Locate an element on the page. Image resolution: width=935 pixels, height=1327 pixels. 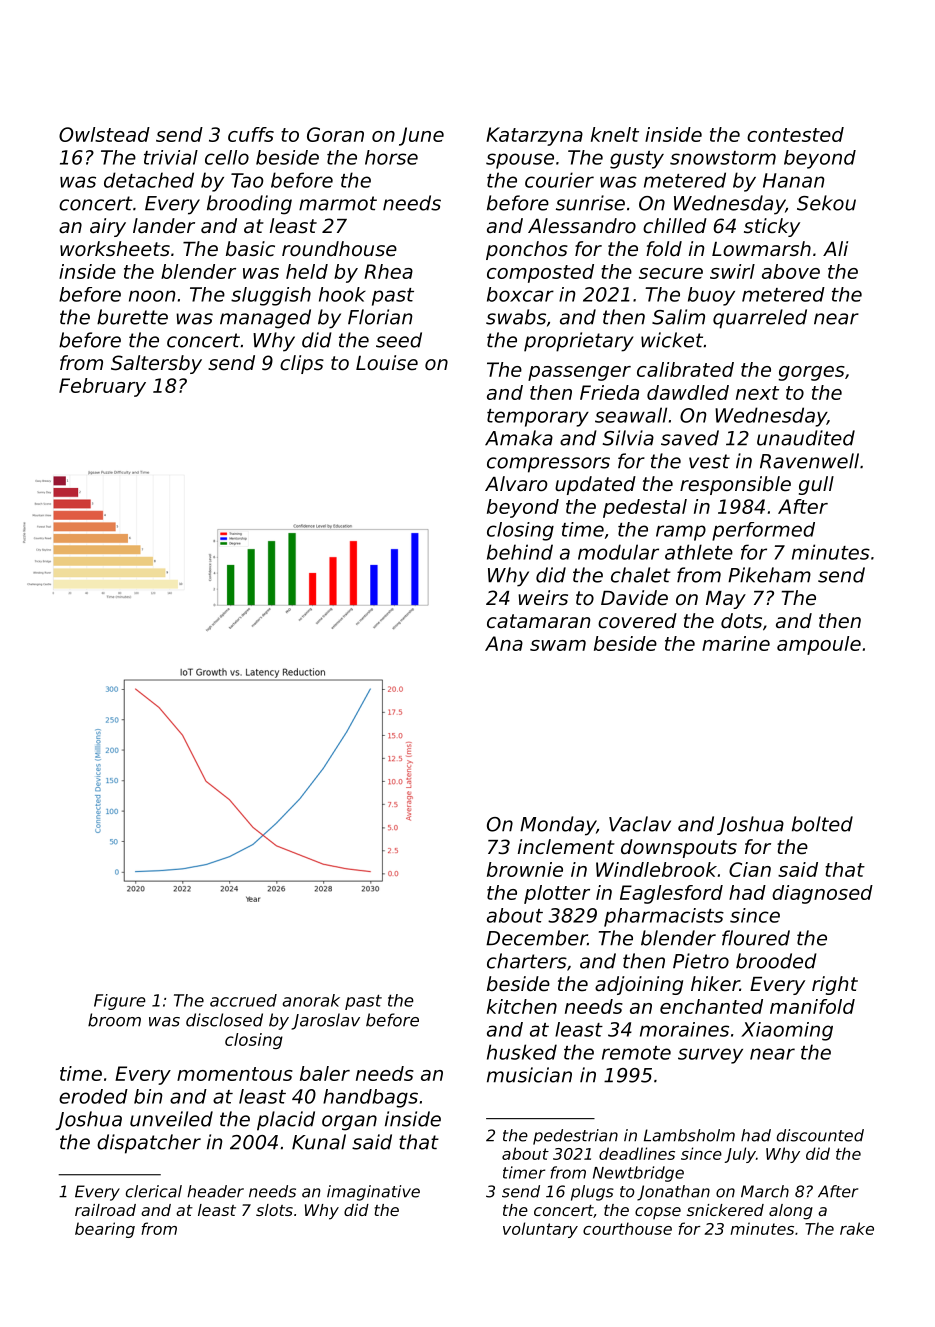
Owlstead is located at coordinates (104, 134).
